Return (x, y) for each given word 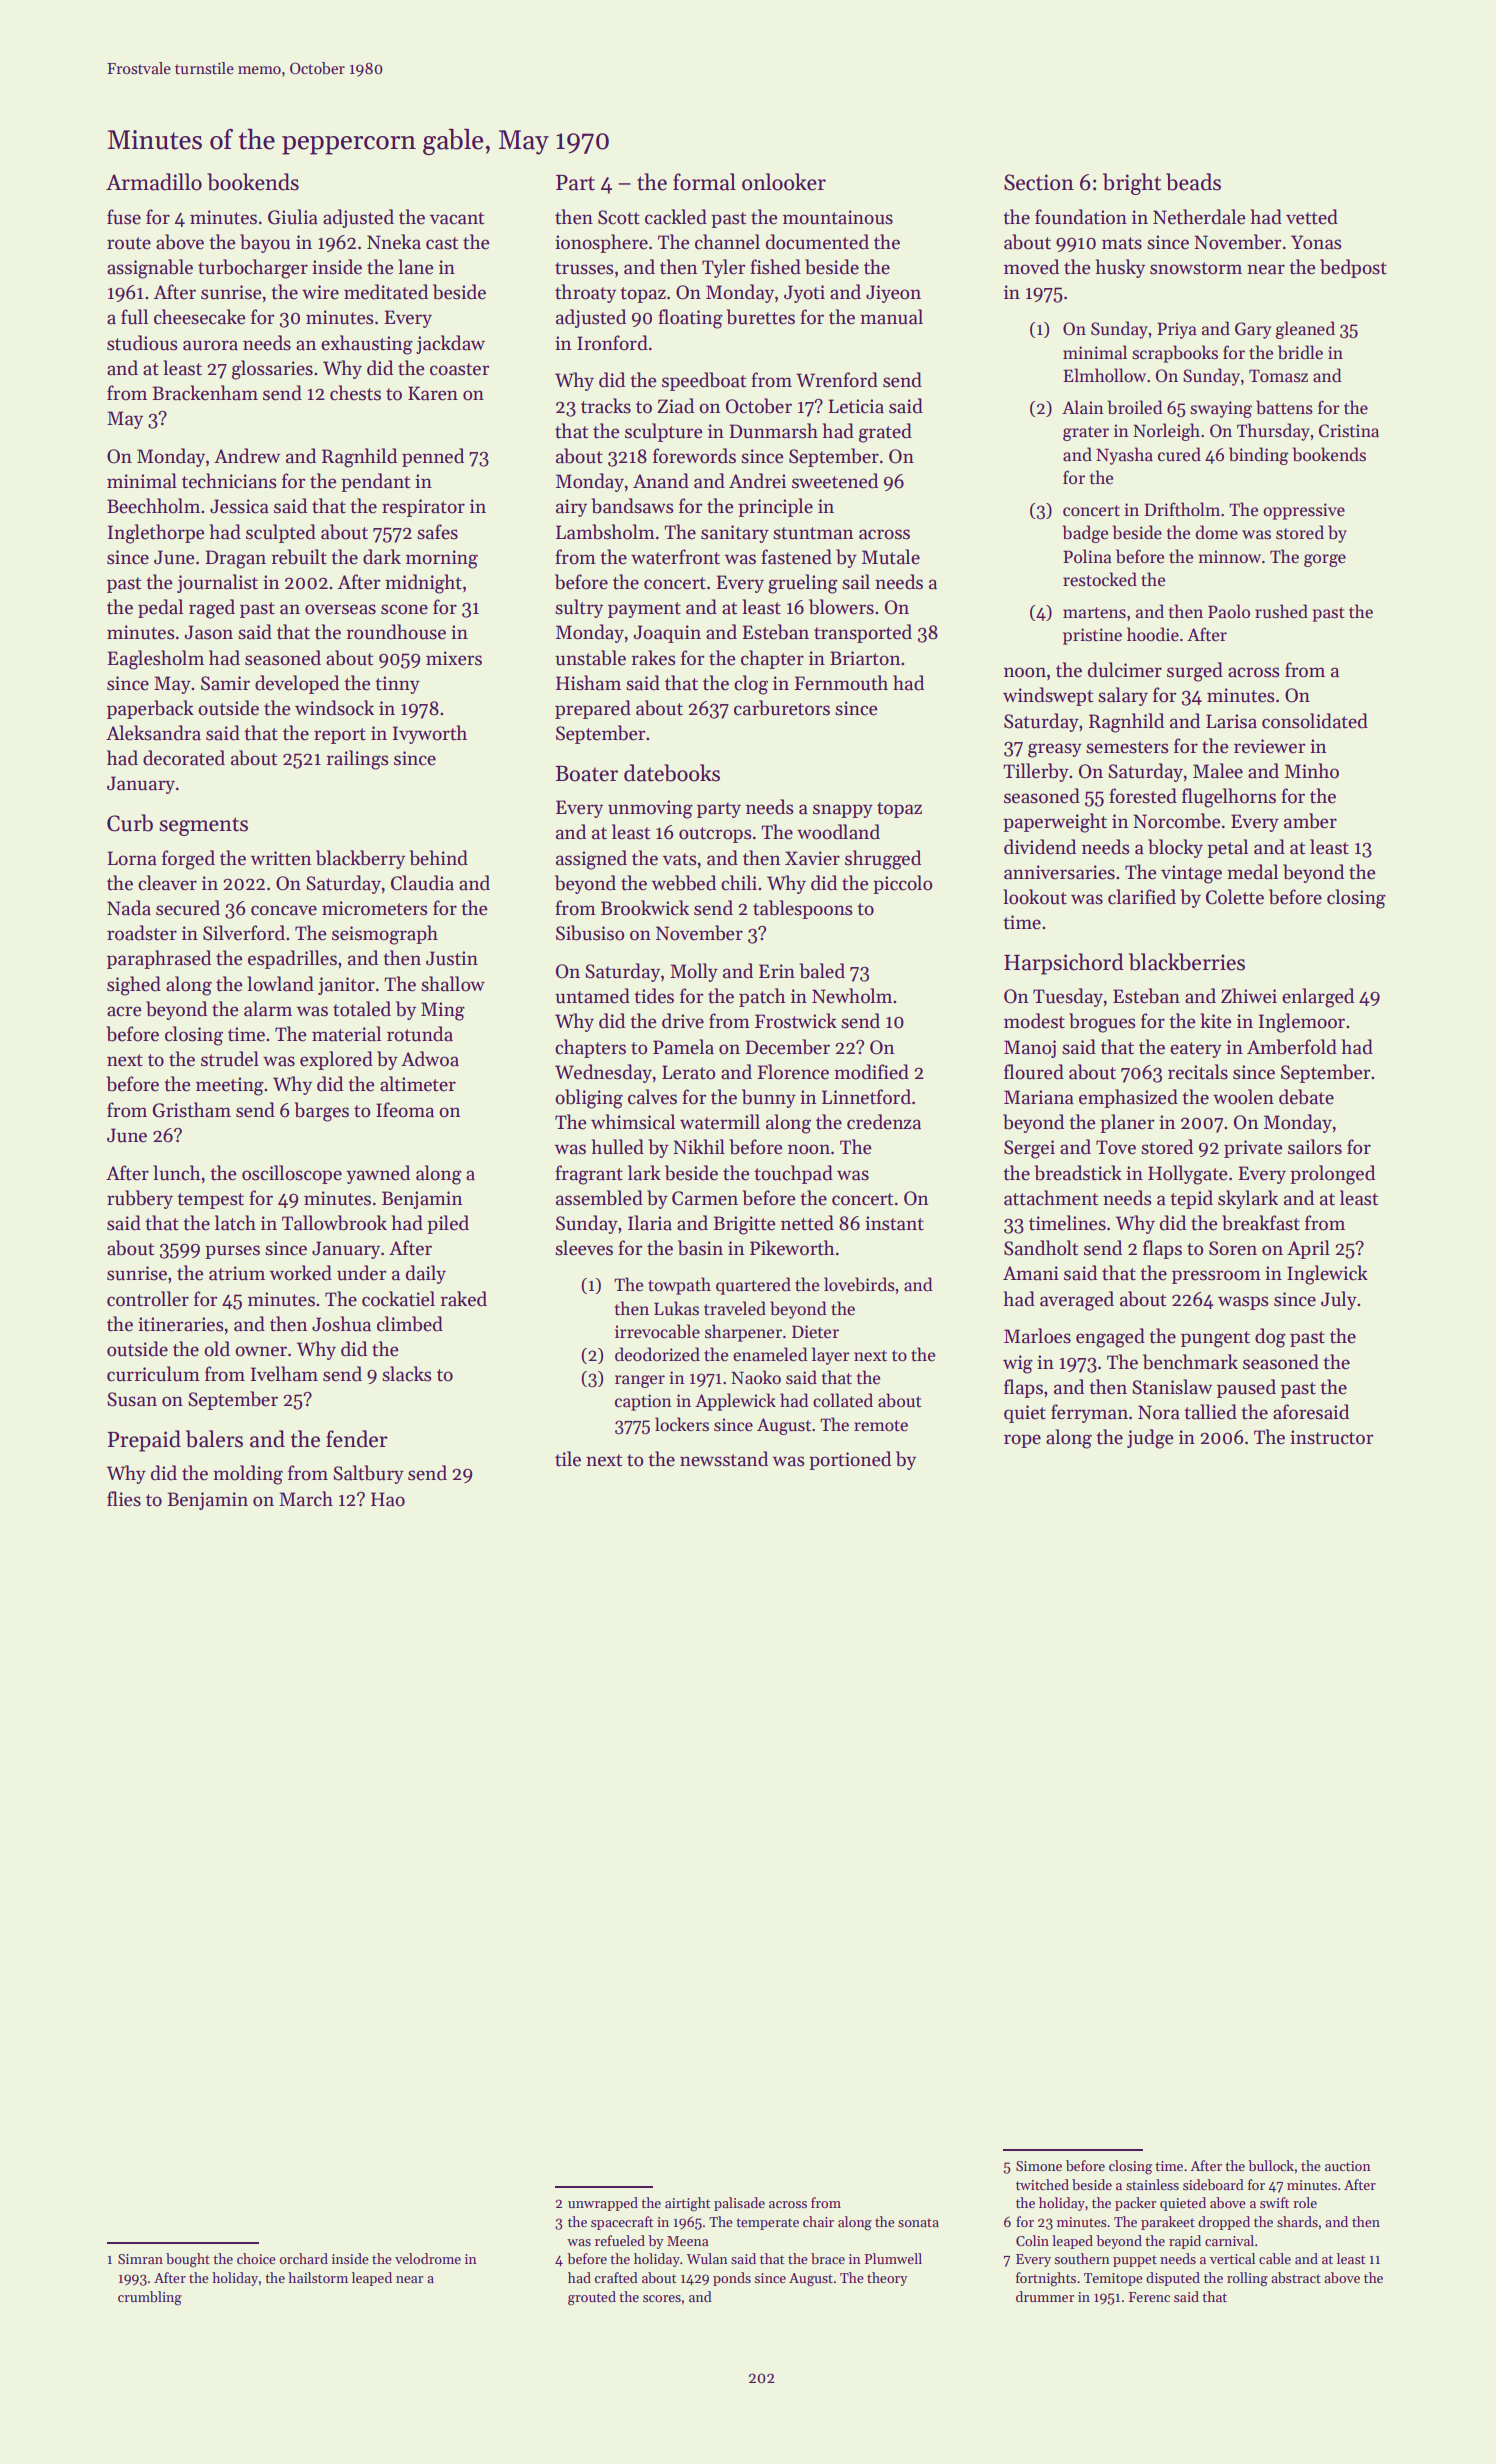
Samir (225, 683)
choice (256, 2258)
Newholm (852, 996)
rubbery (140, 1199)
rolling (1247, 2279)
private (1253, 1149)
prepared (593, 709)
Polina (1087, 556)
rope (1022, 1441)
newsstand (724, 1459)
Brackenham (205, 393)
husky (1120, 268)
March (306, 1499)
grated (885, 433)
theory (887, 2279)
